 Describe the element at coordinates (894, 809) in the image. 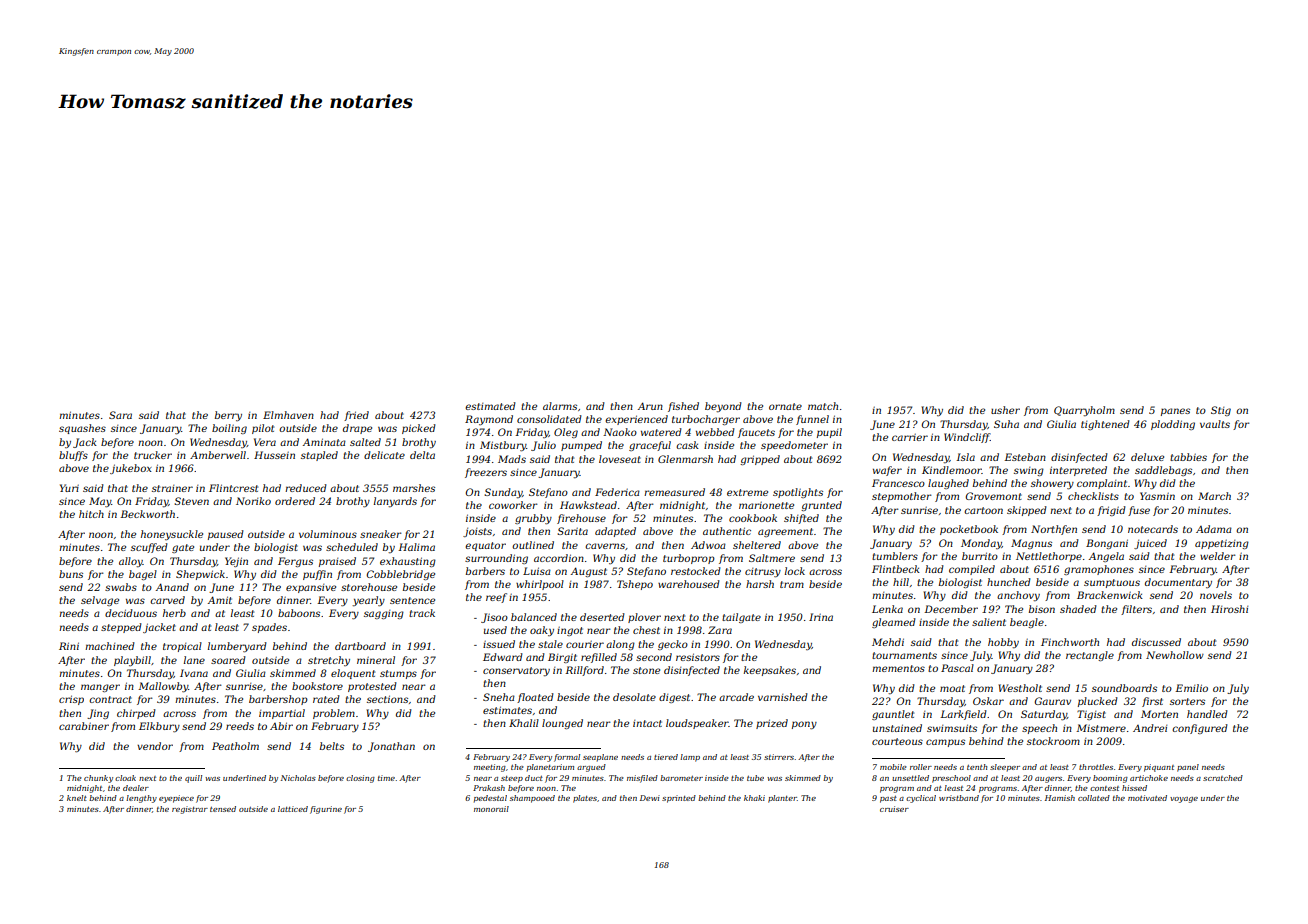

I see `cruiser` at that location.
